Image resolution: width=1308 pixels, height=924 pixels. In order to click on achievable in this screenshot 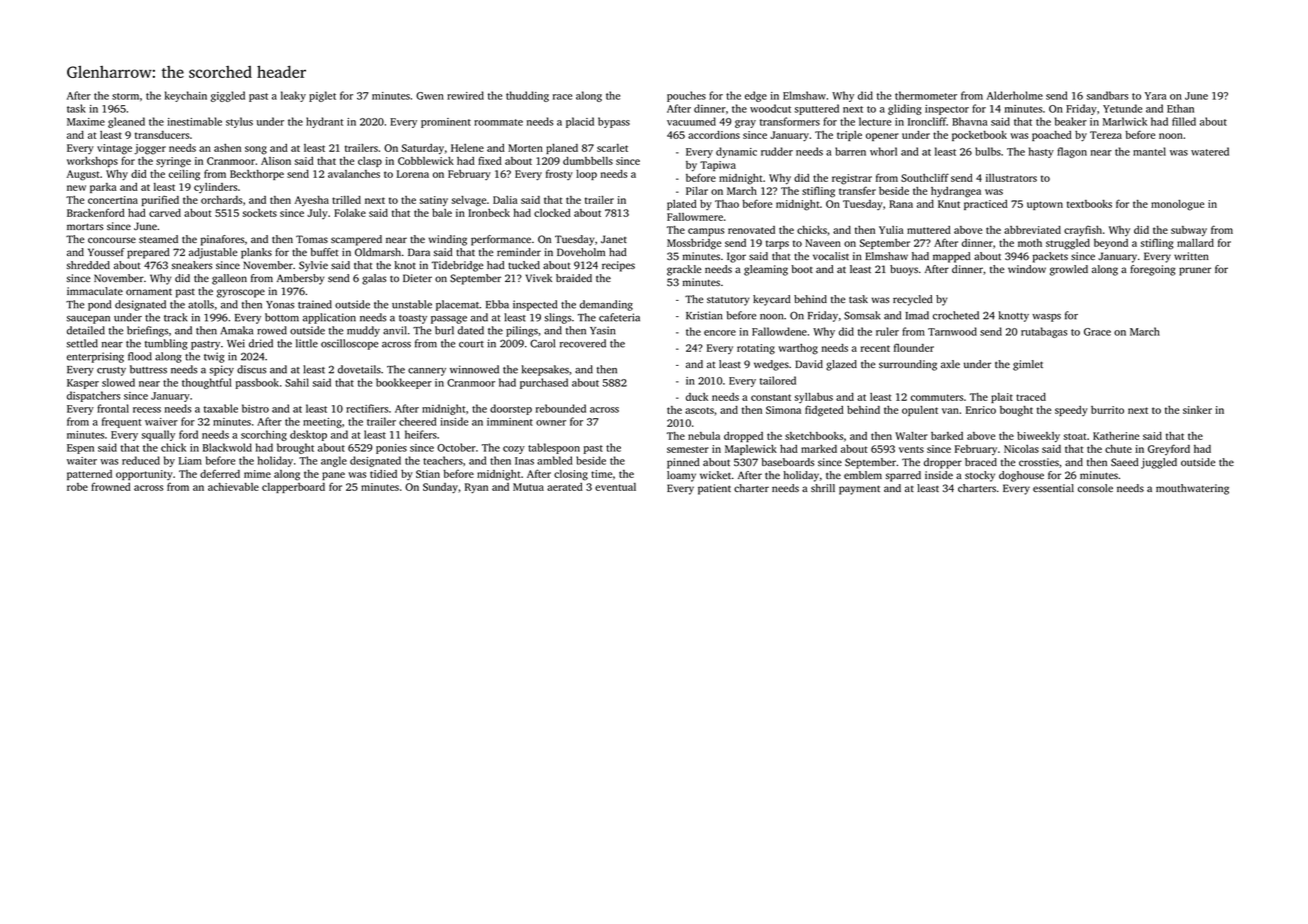, I will do `click(233, 487)`.
